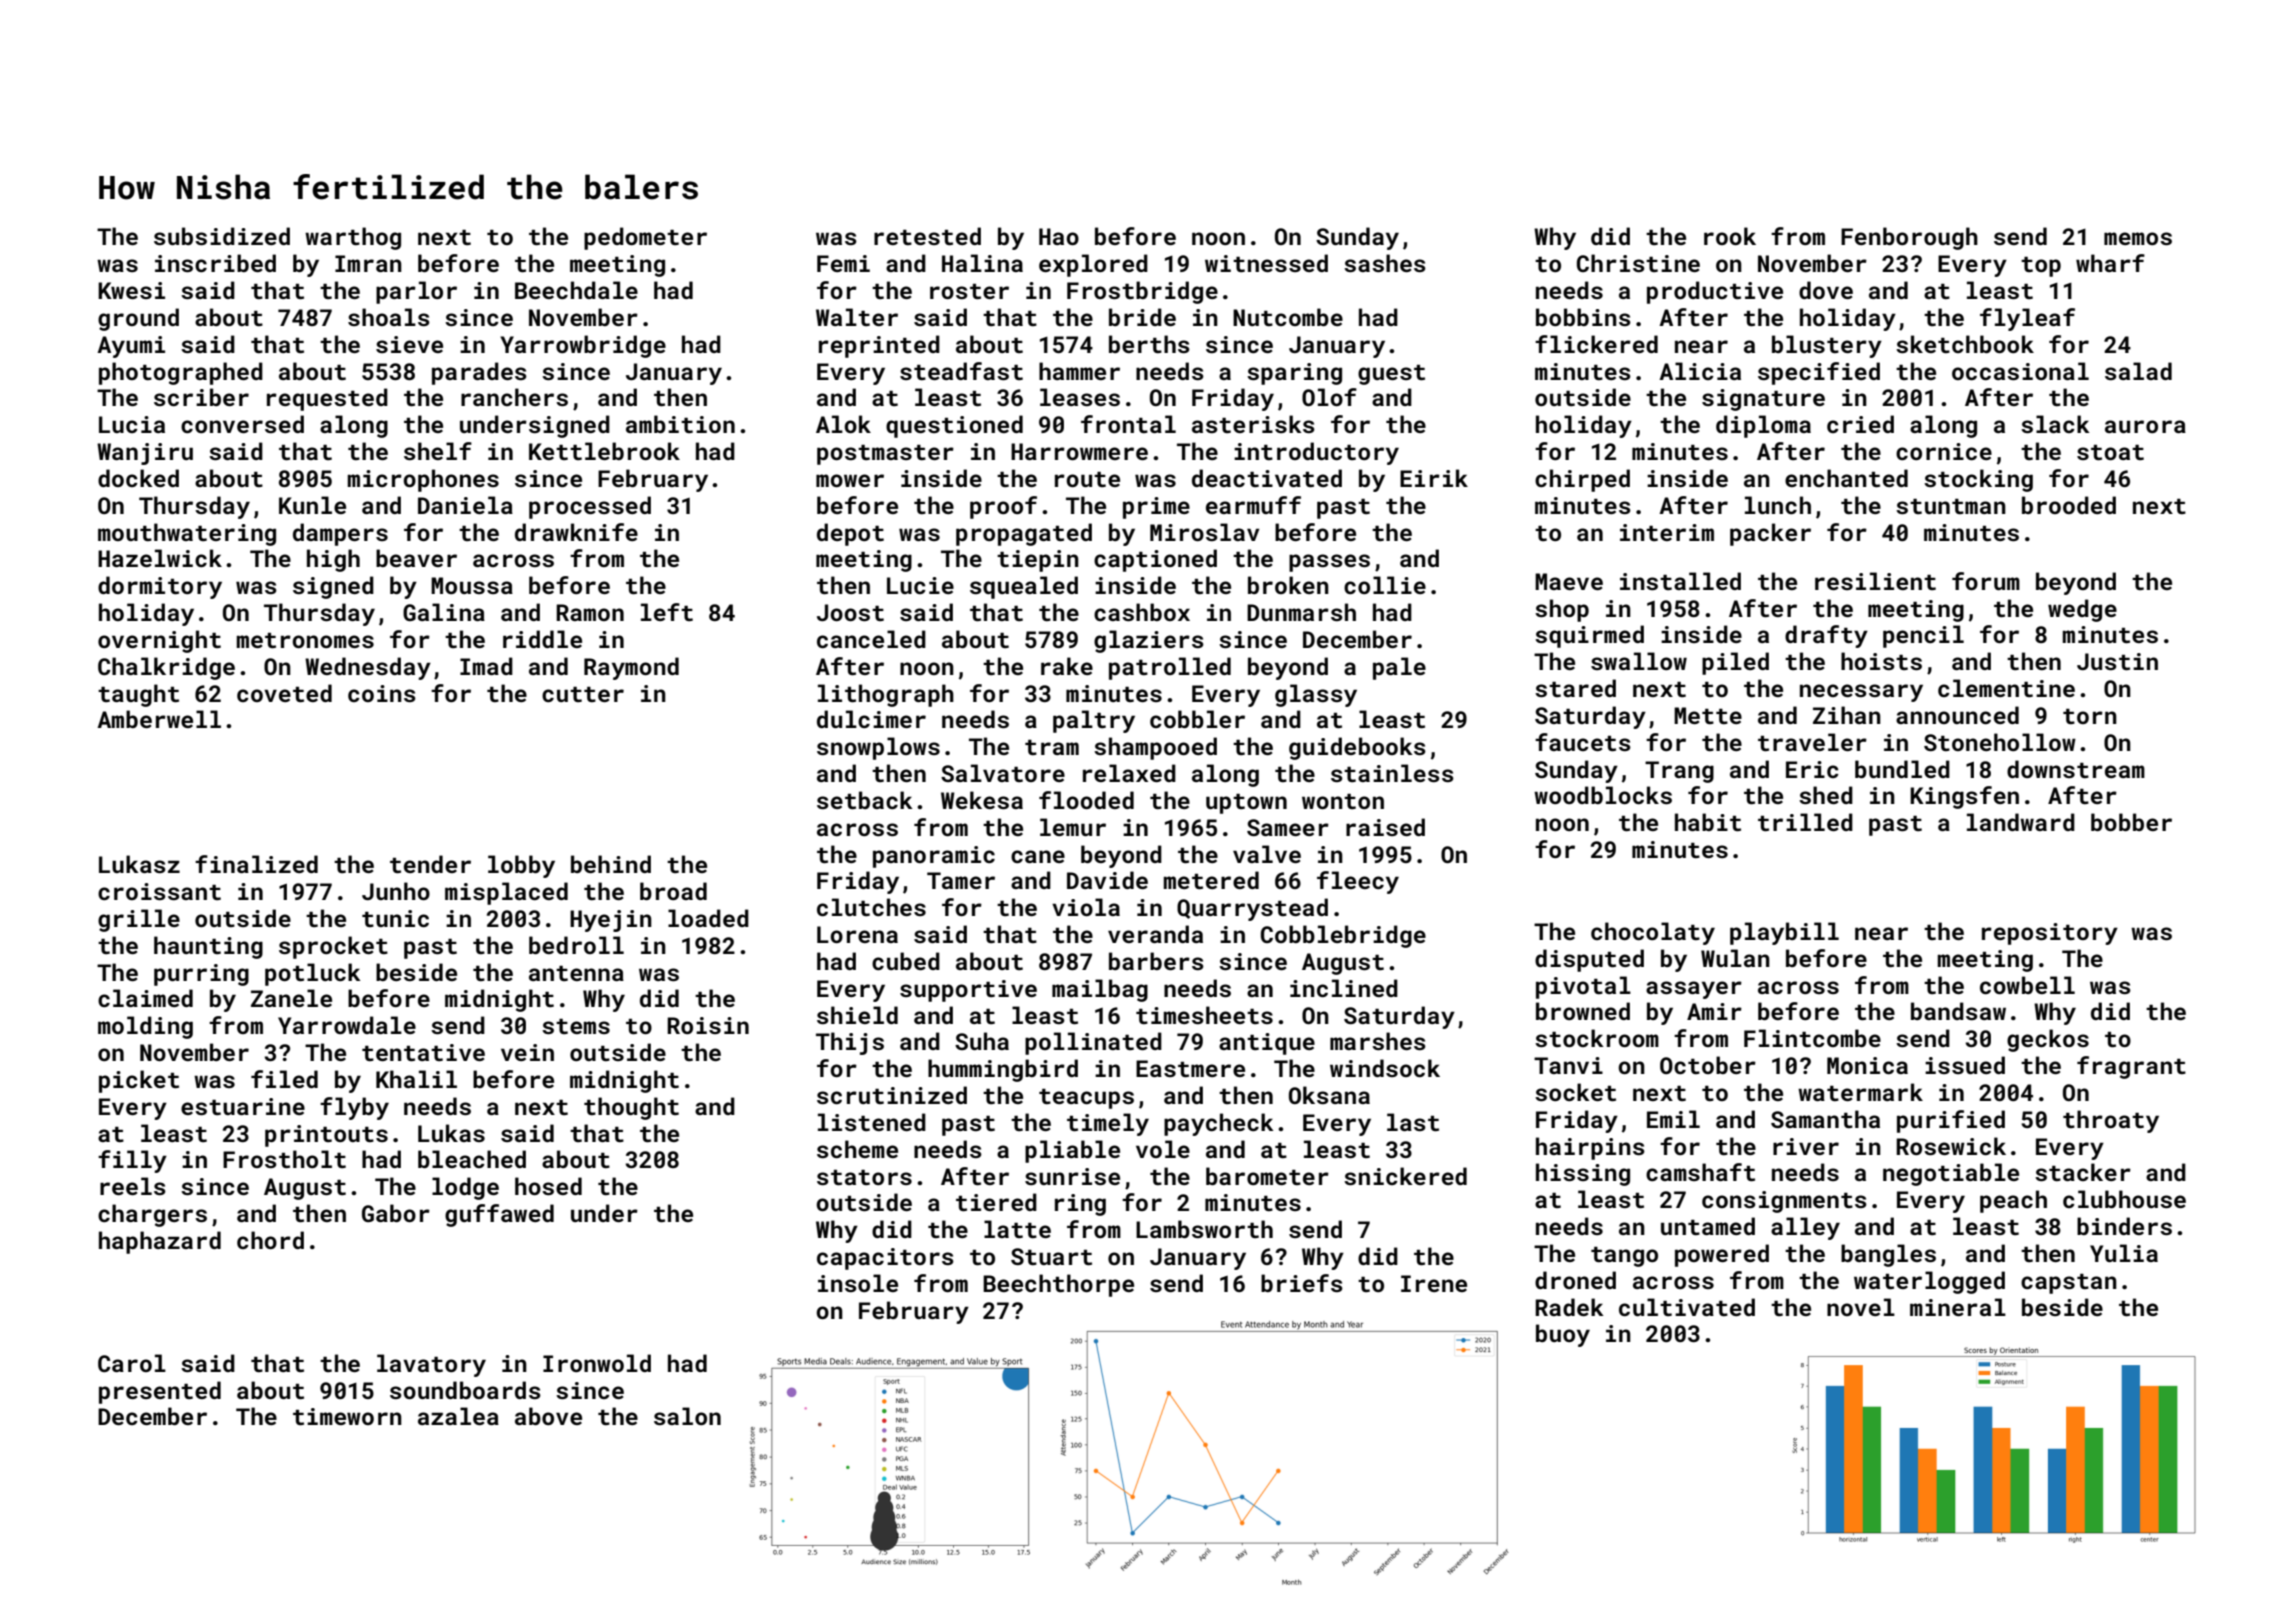 Image resolution: width=2292 pixels, height=1620 pixels. I want to click on cultivated, so click(1687, 1307).
